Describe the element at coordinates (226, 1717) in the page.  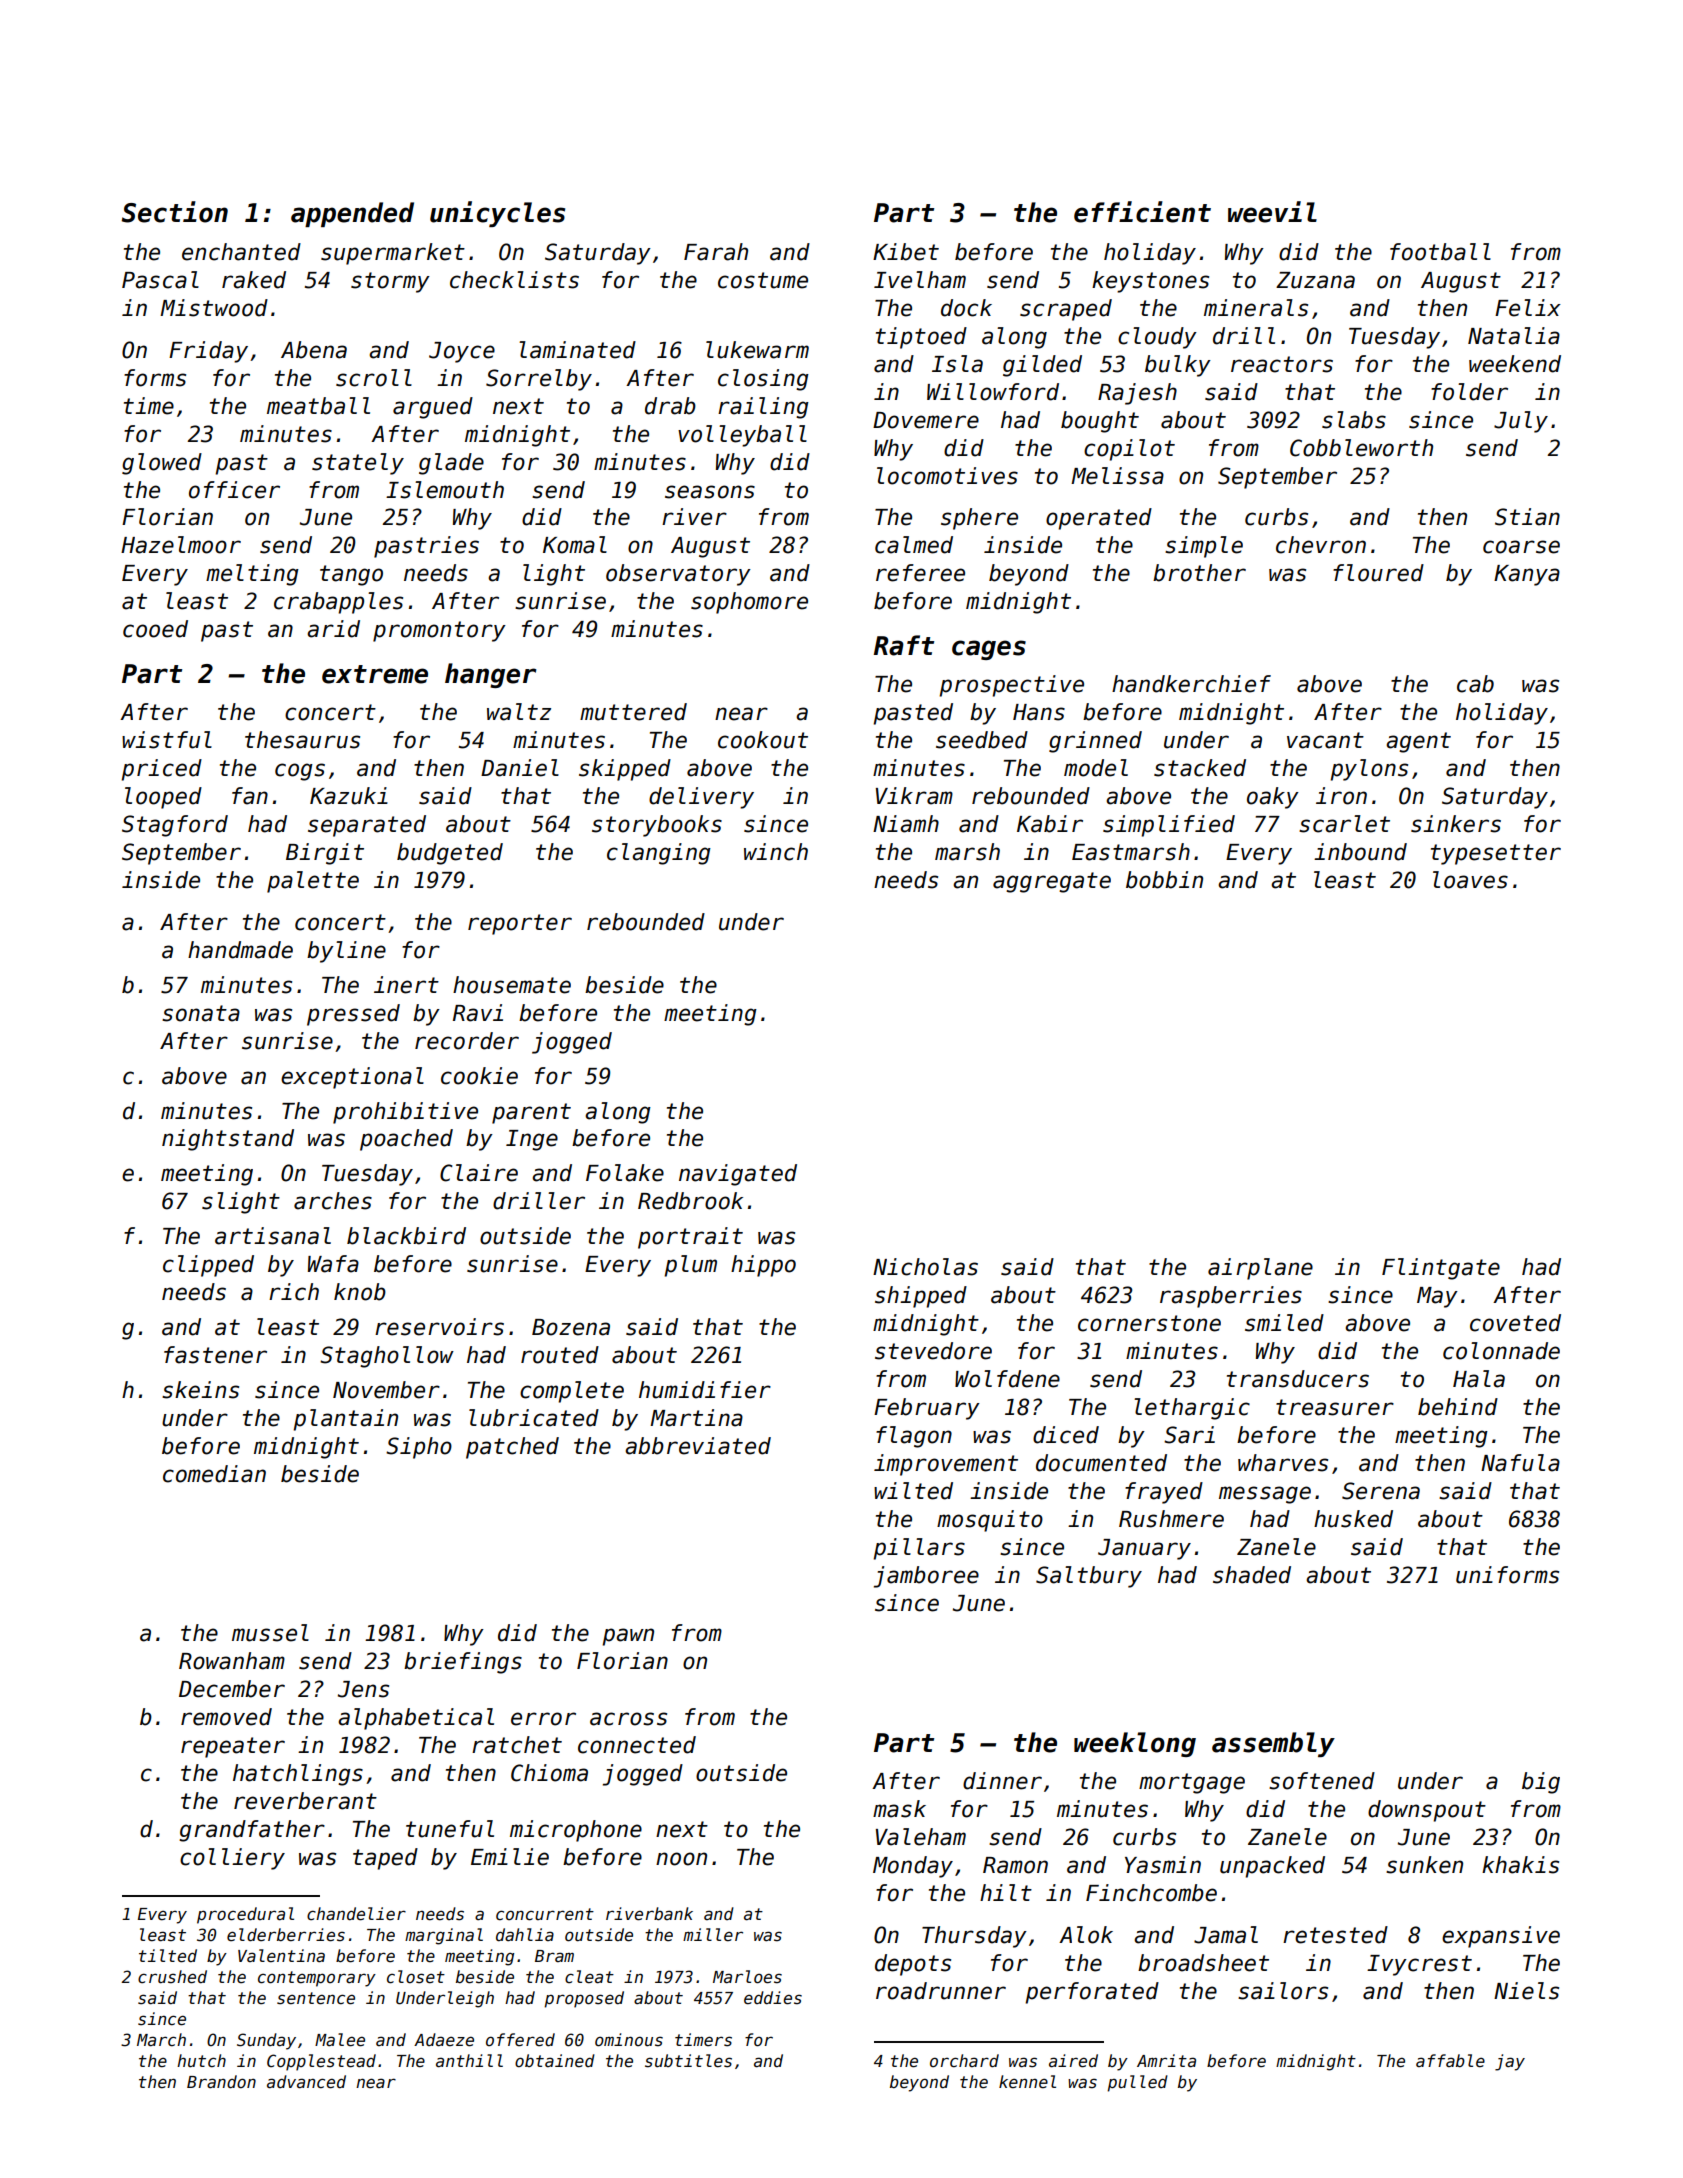
I see `removed` at that location.
